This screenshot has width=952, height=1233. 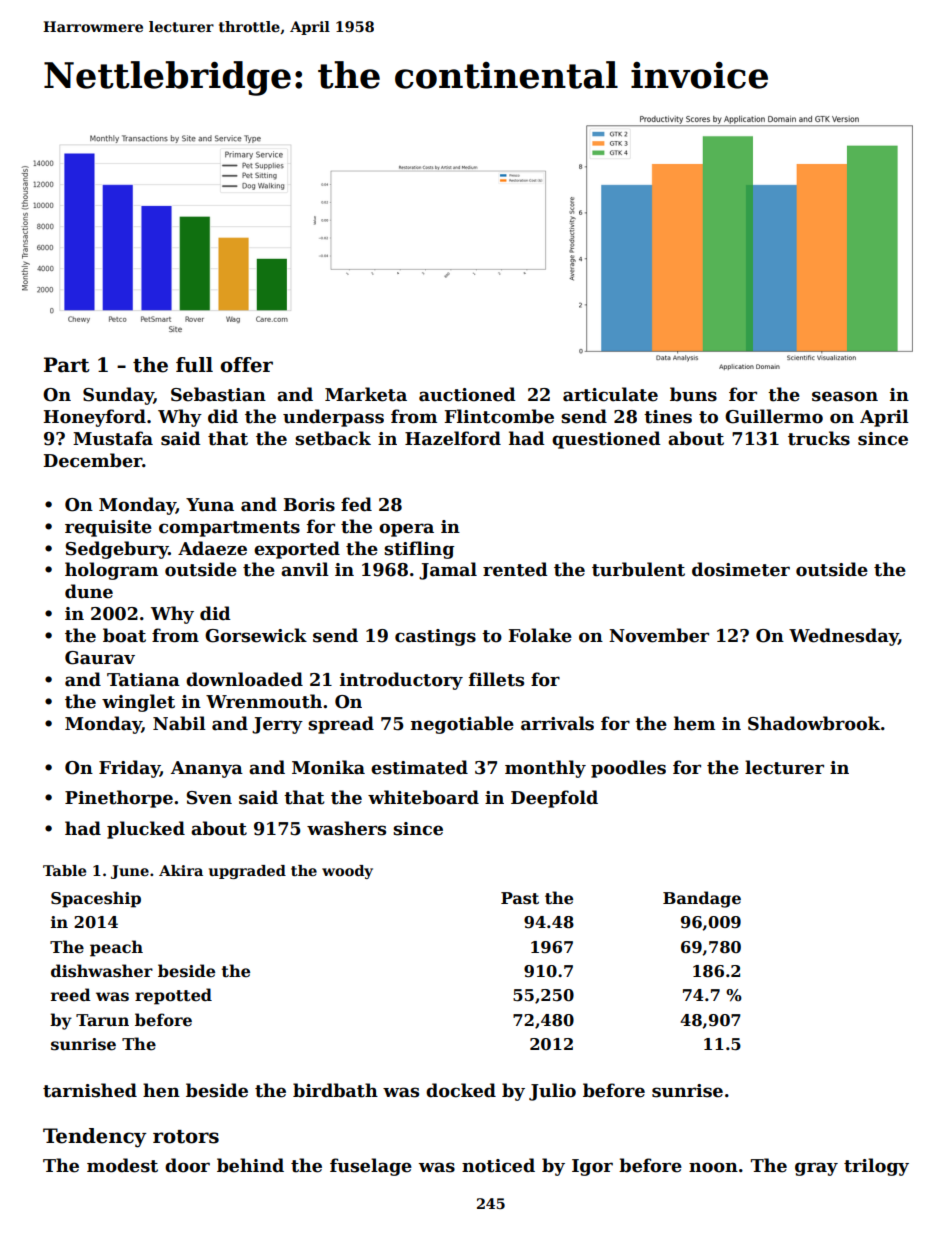 I want to click on repotted, so click(x=173, y=996).
